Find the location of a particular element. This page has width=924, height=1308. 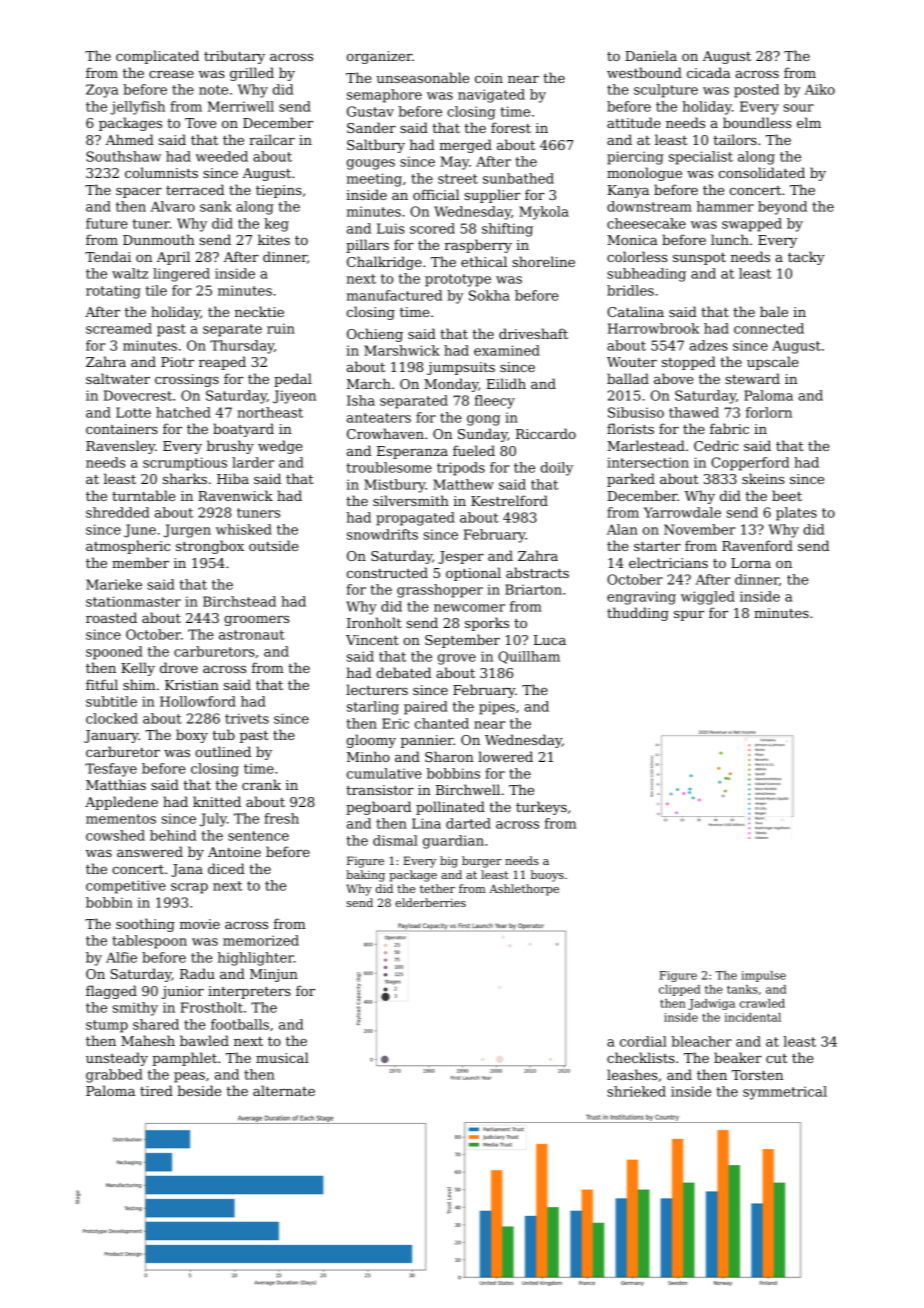

turkeys is located at coordinates (541, 808).
